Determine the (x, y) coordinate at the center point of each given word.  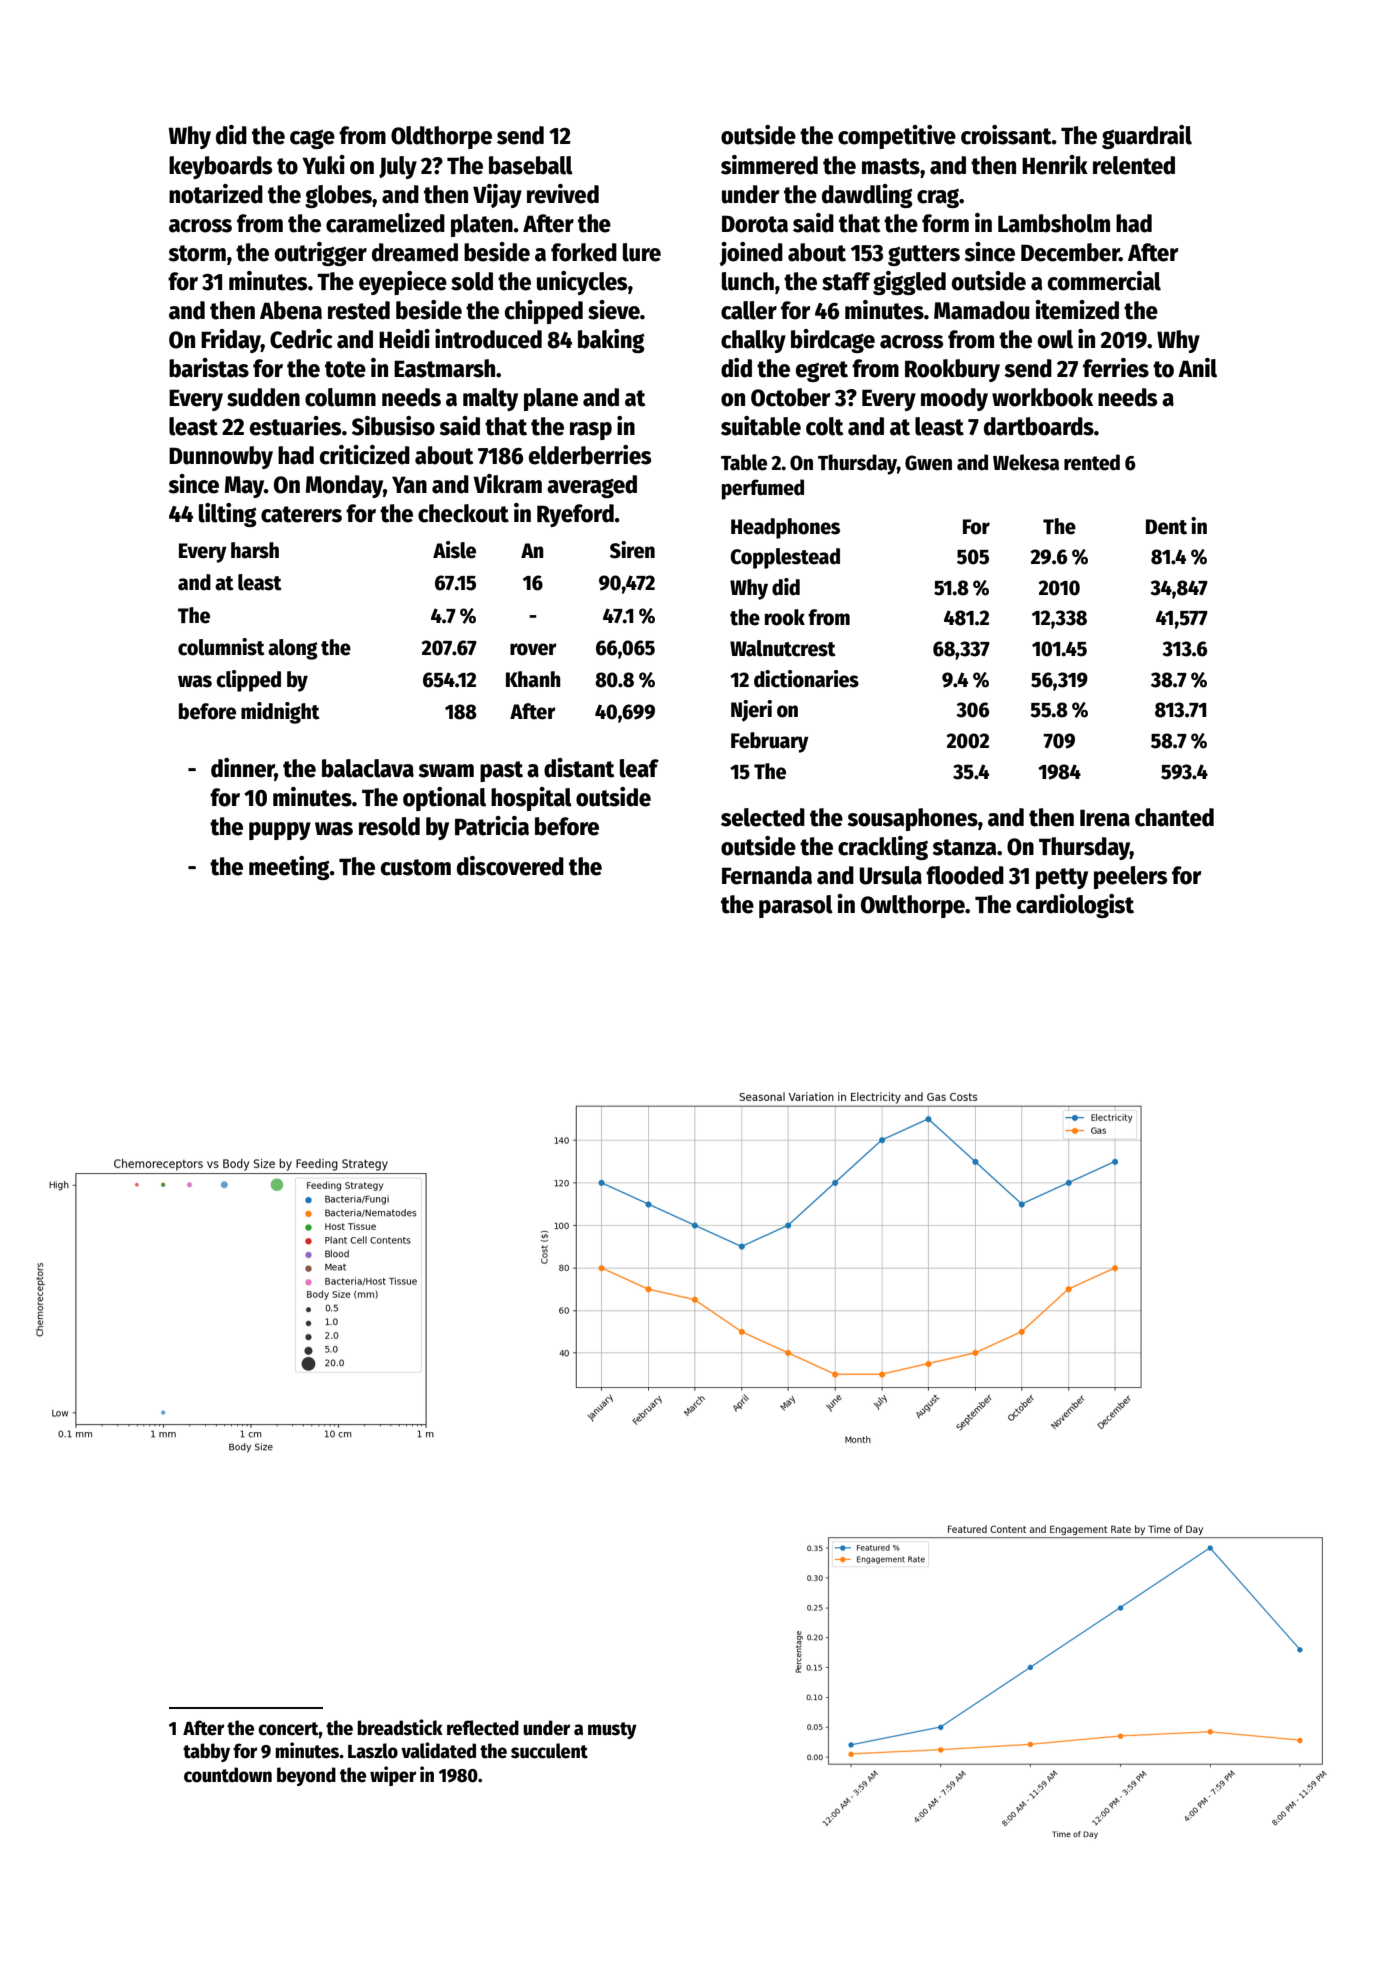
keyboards (220, 167)
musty (612, 1730)
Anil (1197, 368)
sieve (614, 310)
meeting (289, 868)
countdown (228, 1775)
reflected (483, 1728)
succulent (549, 1751)
